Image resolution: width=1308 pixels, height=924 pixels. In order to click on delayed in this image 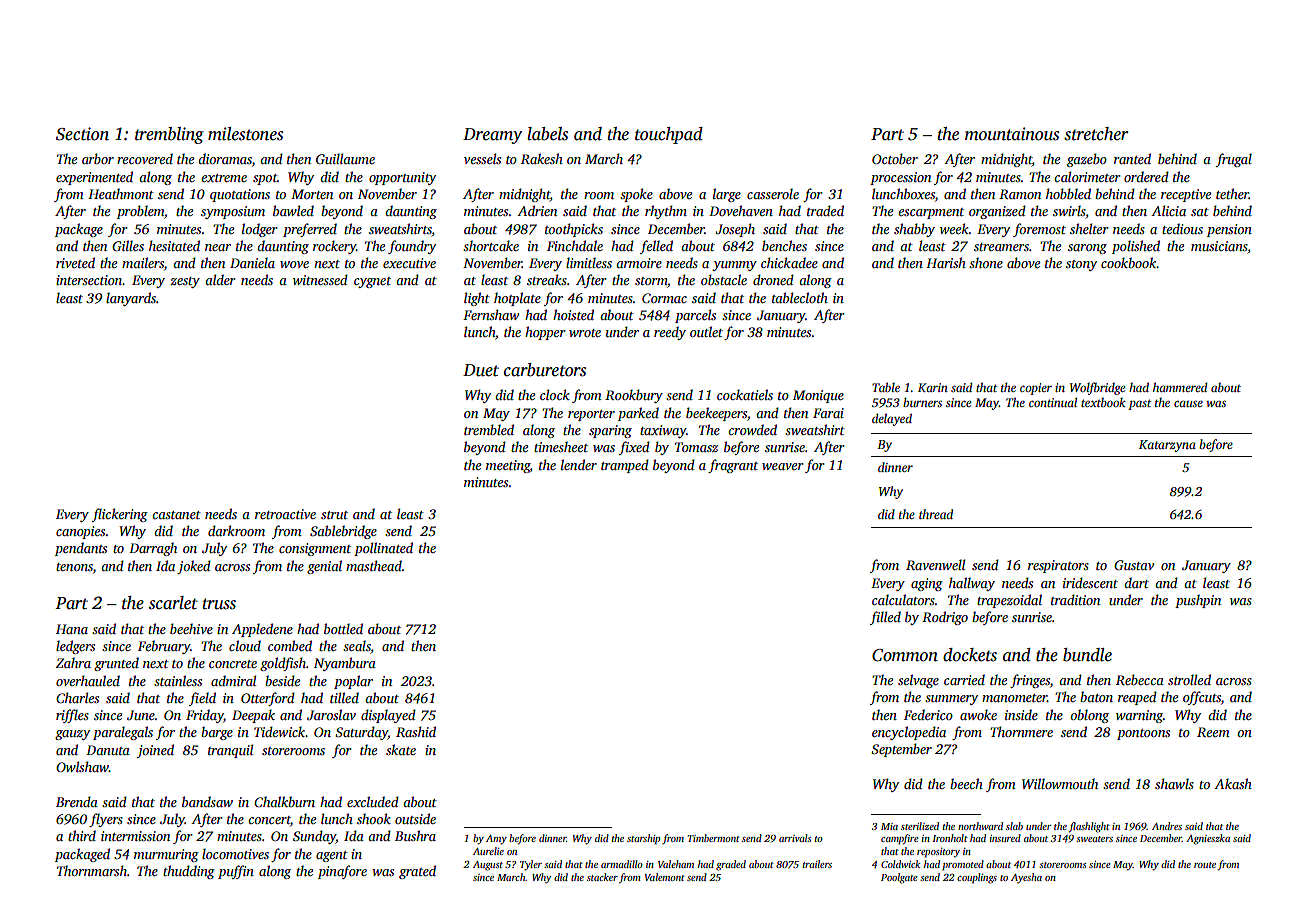, I will do `click(892, 419)`.
